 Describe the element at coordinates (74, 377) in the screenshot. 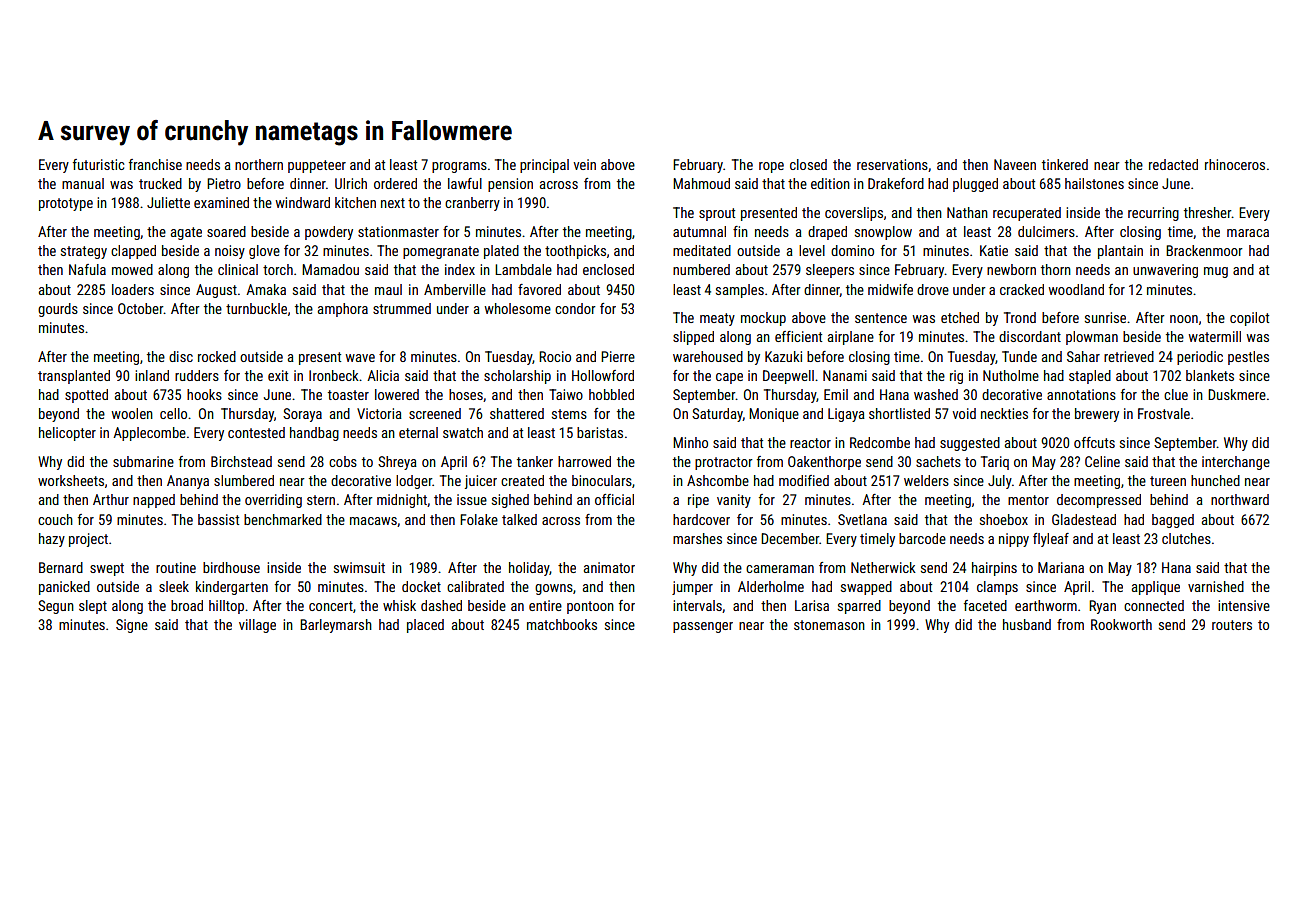

I see `transplanted` at that location.
